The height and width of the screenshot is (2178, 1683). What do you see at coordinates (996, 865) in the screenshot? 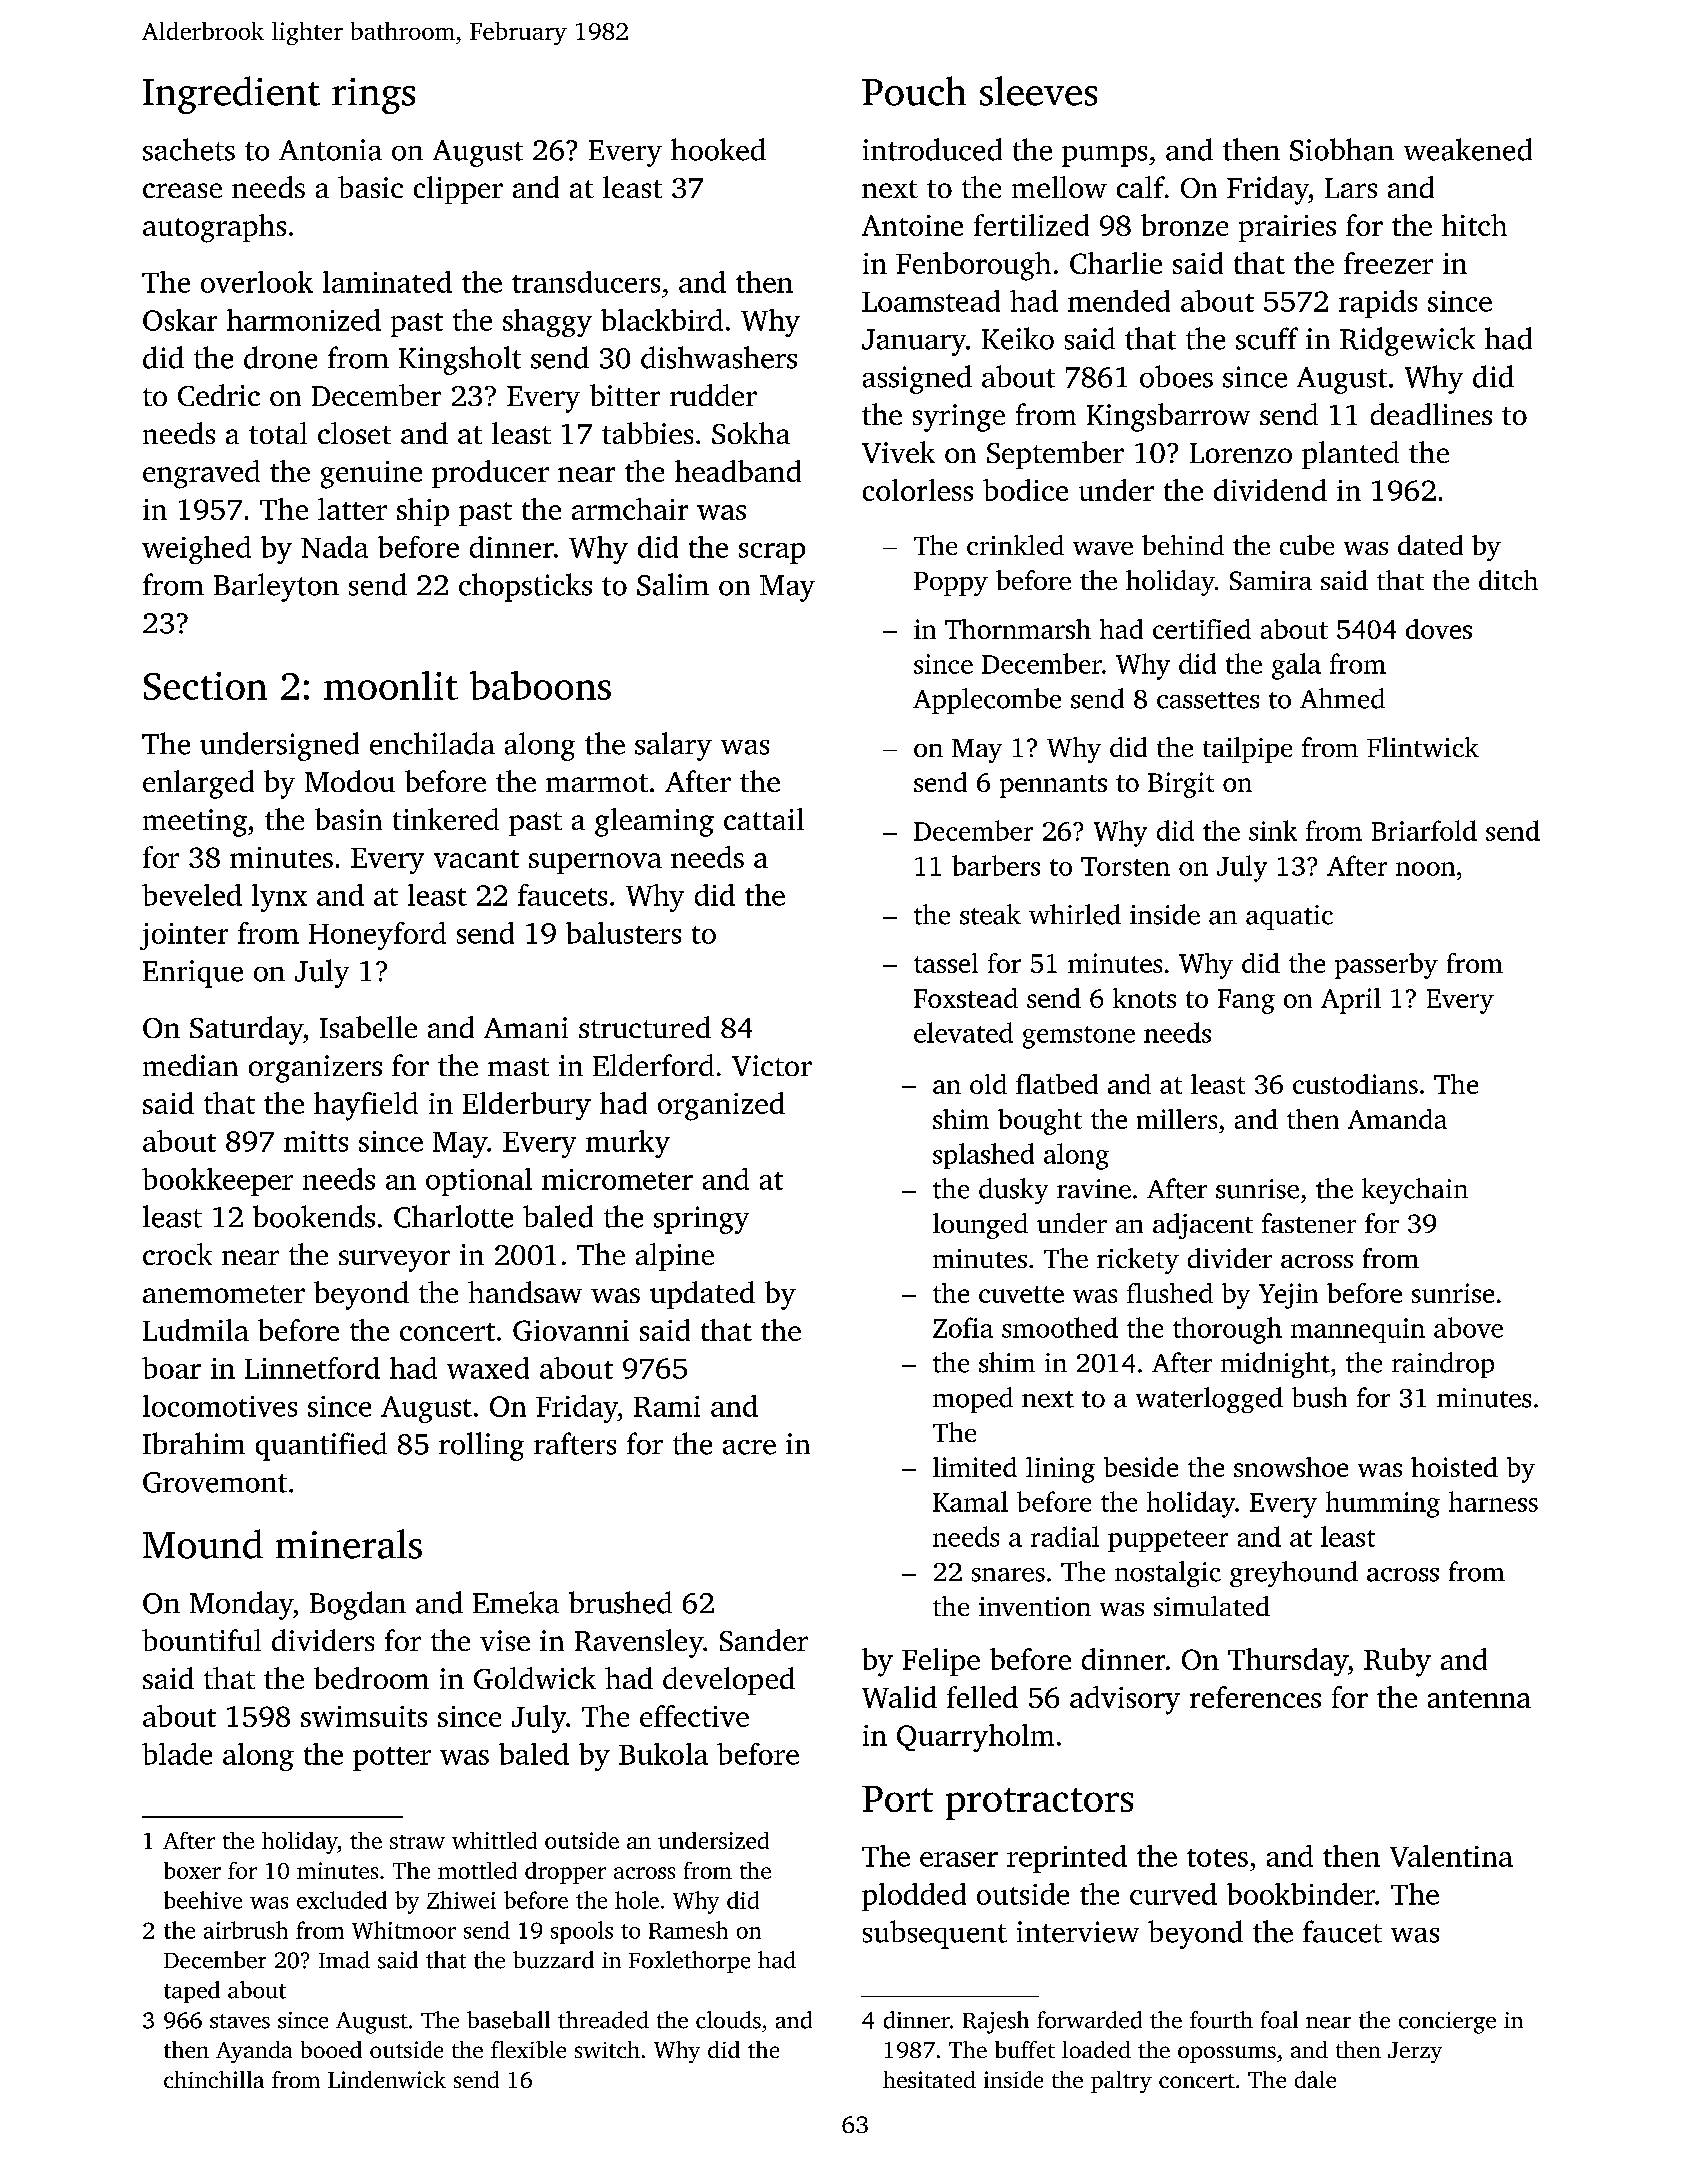
I see `barbers` at bounding box center [996, 865].
